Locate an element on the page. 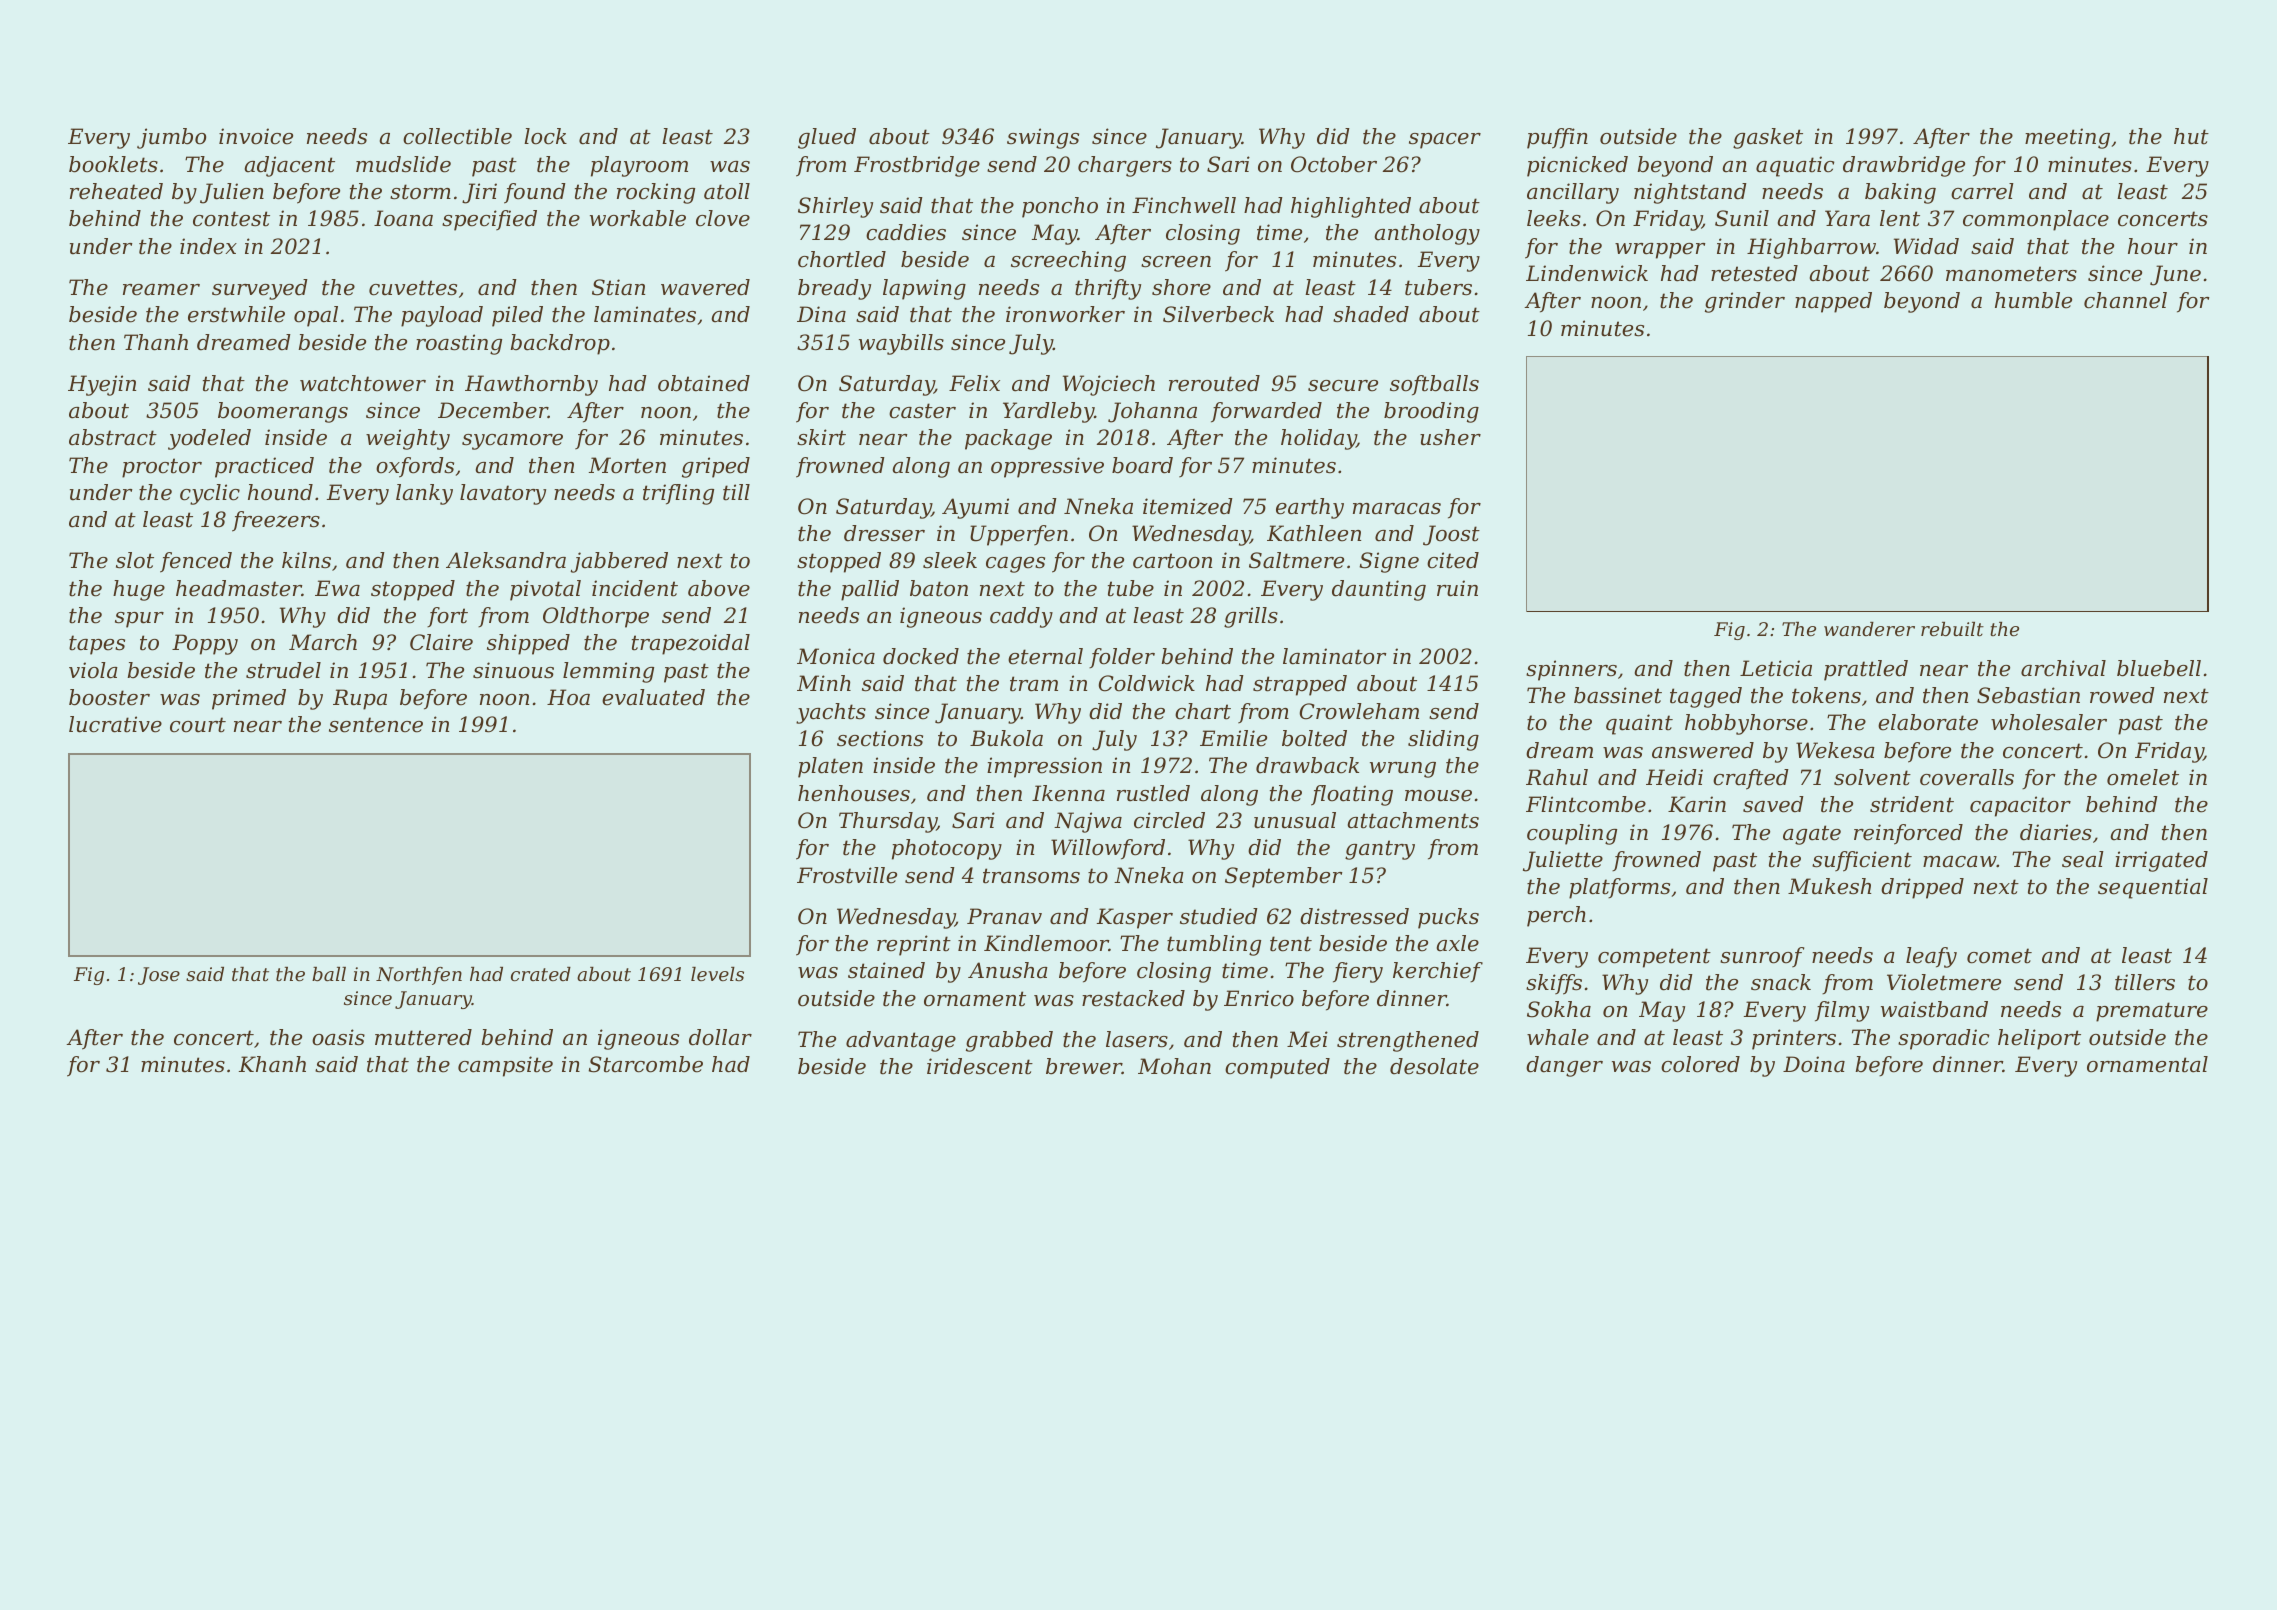  humble is located at coordinates (2033, 300).
